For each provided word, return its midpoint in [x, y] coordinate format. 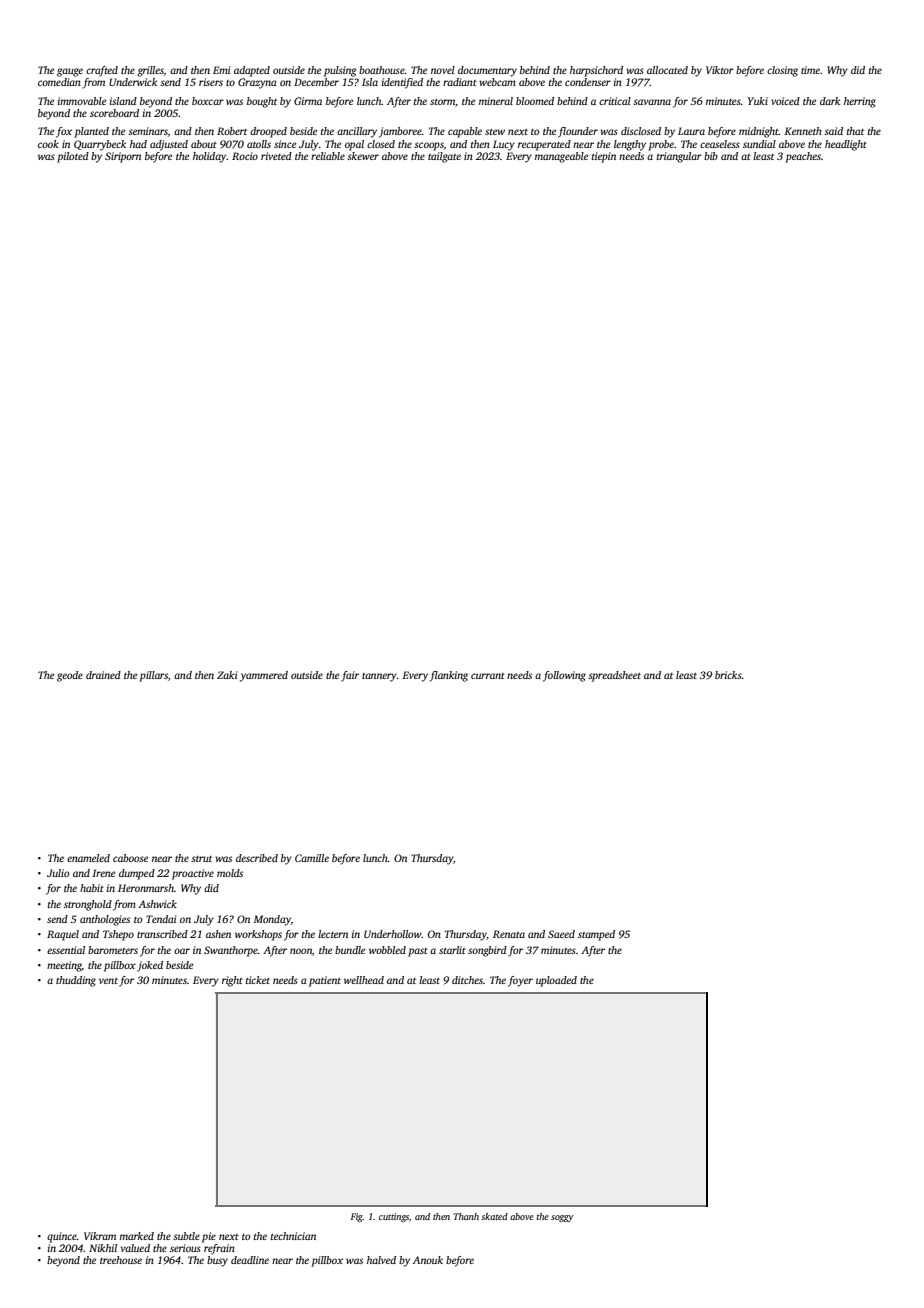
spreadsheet [614, 676]
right [232, 981]
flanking [449, 676]
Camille [312, 858]
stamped [596, 935]
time [810, 70]
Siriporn [123, 157]
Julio [58, 873]
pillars [153, 676]
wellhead [364, 980]
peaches [803, 157]
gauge [70, 72]
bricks [728, 675]
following [564, 676]
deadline [250, 1260]
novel [443, 70]
